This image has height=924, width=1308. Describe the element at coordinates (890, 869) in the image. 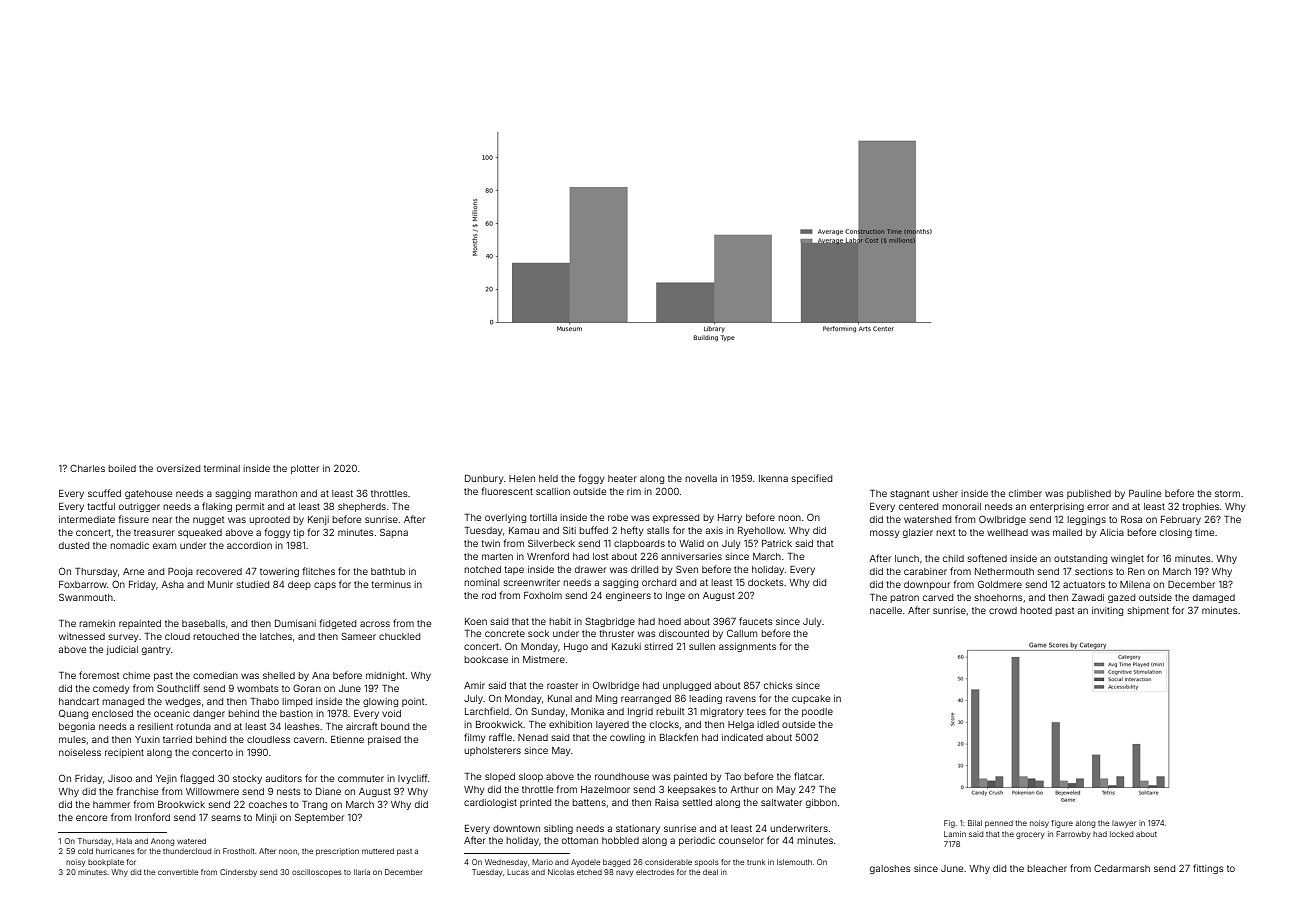

I see `galoshes` at that location.
